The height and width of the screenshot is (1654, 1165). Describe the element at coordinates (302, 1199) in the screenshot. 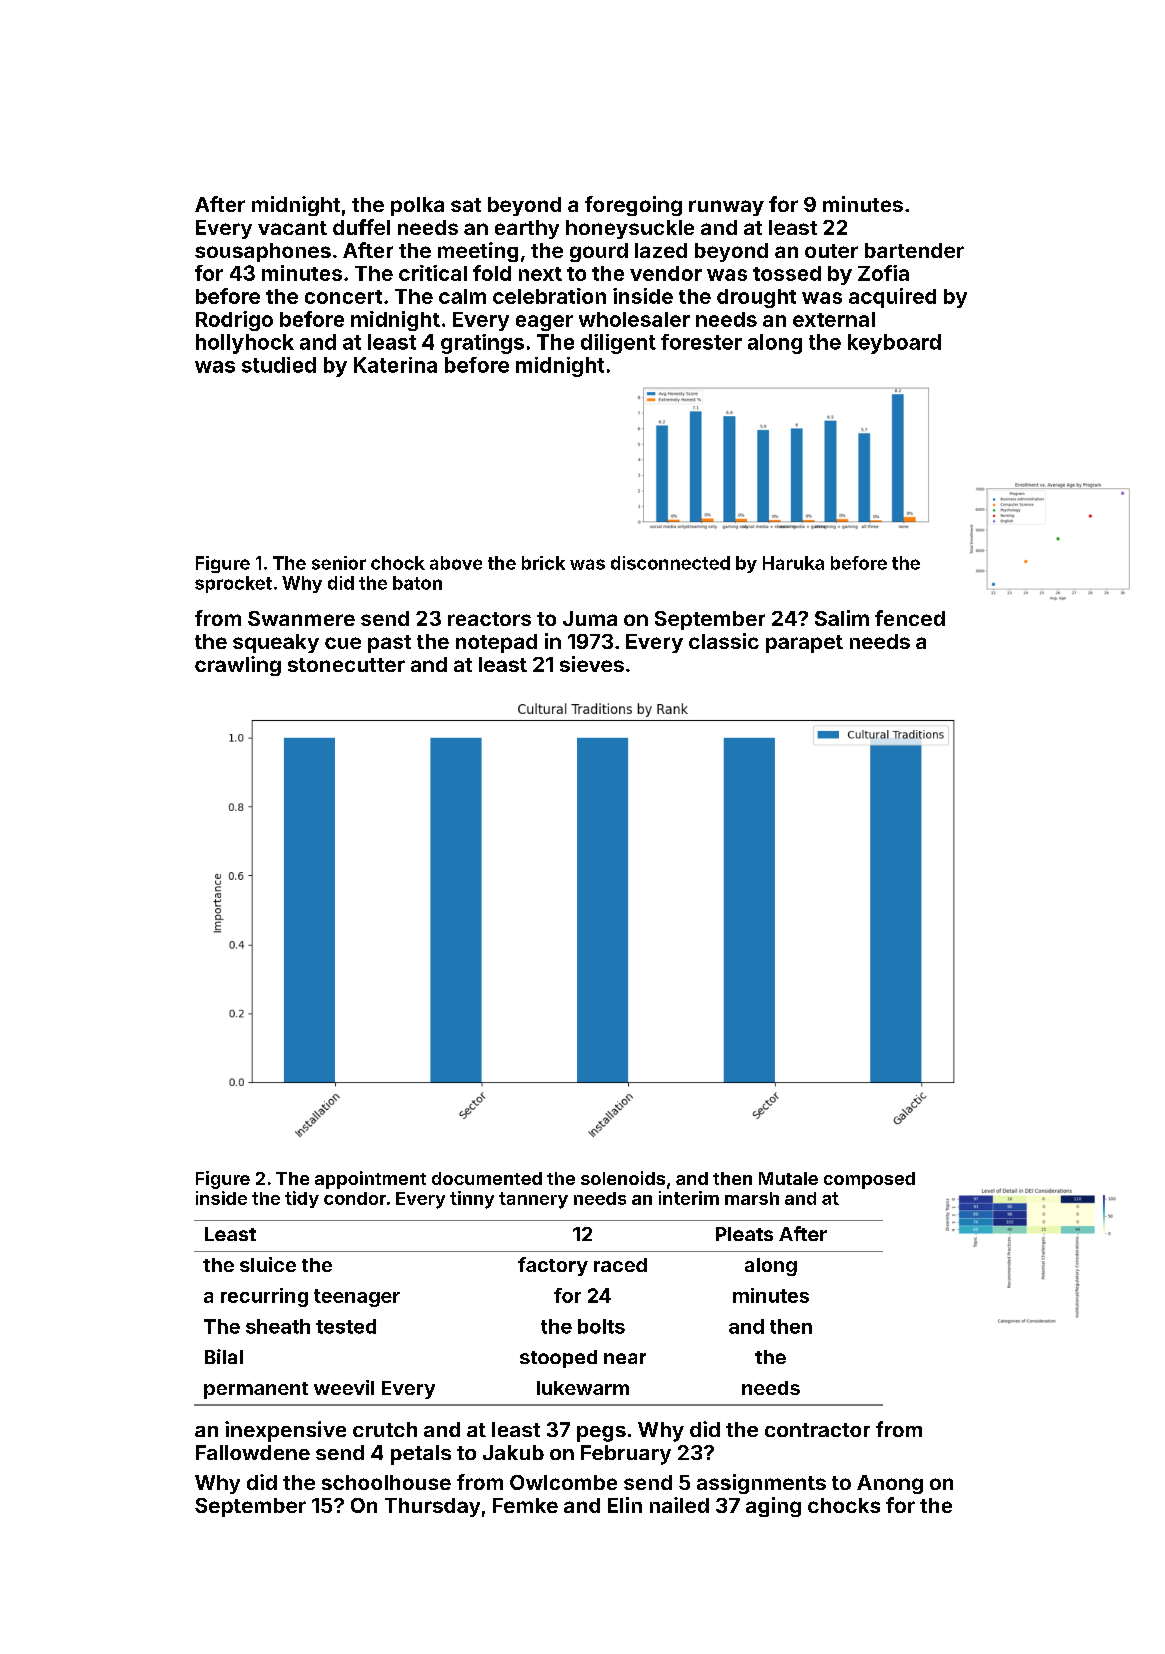

I see `tidy` at that location.
